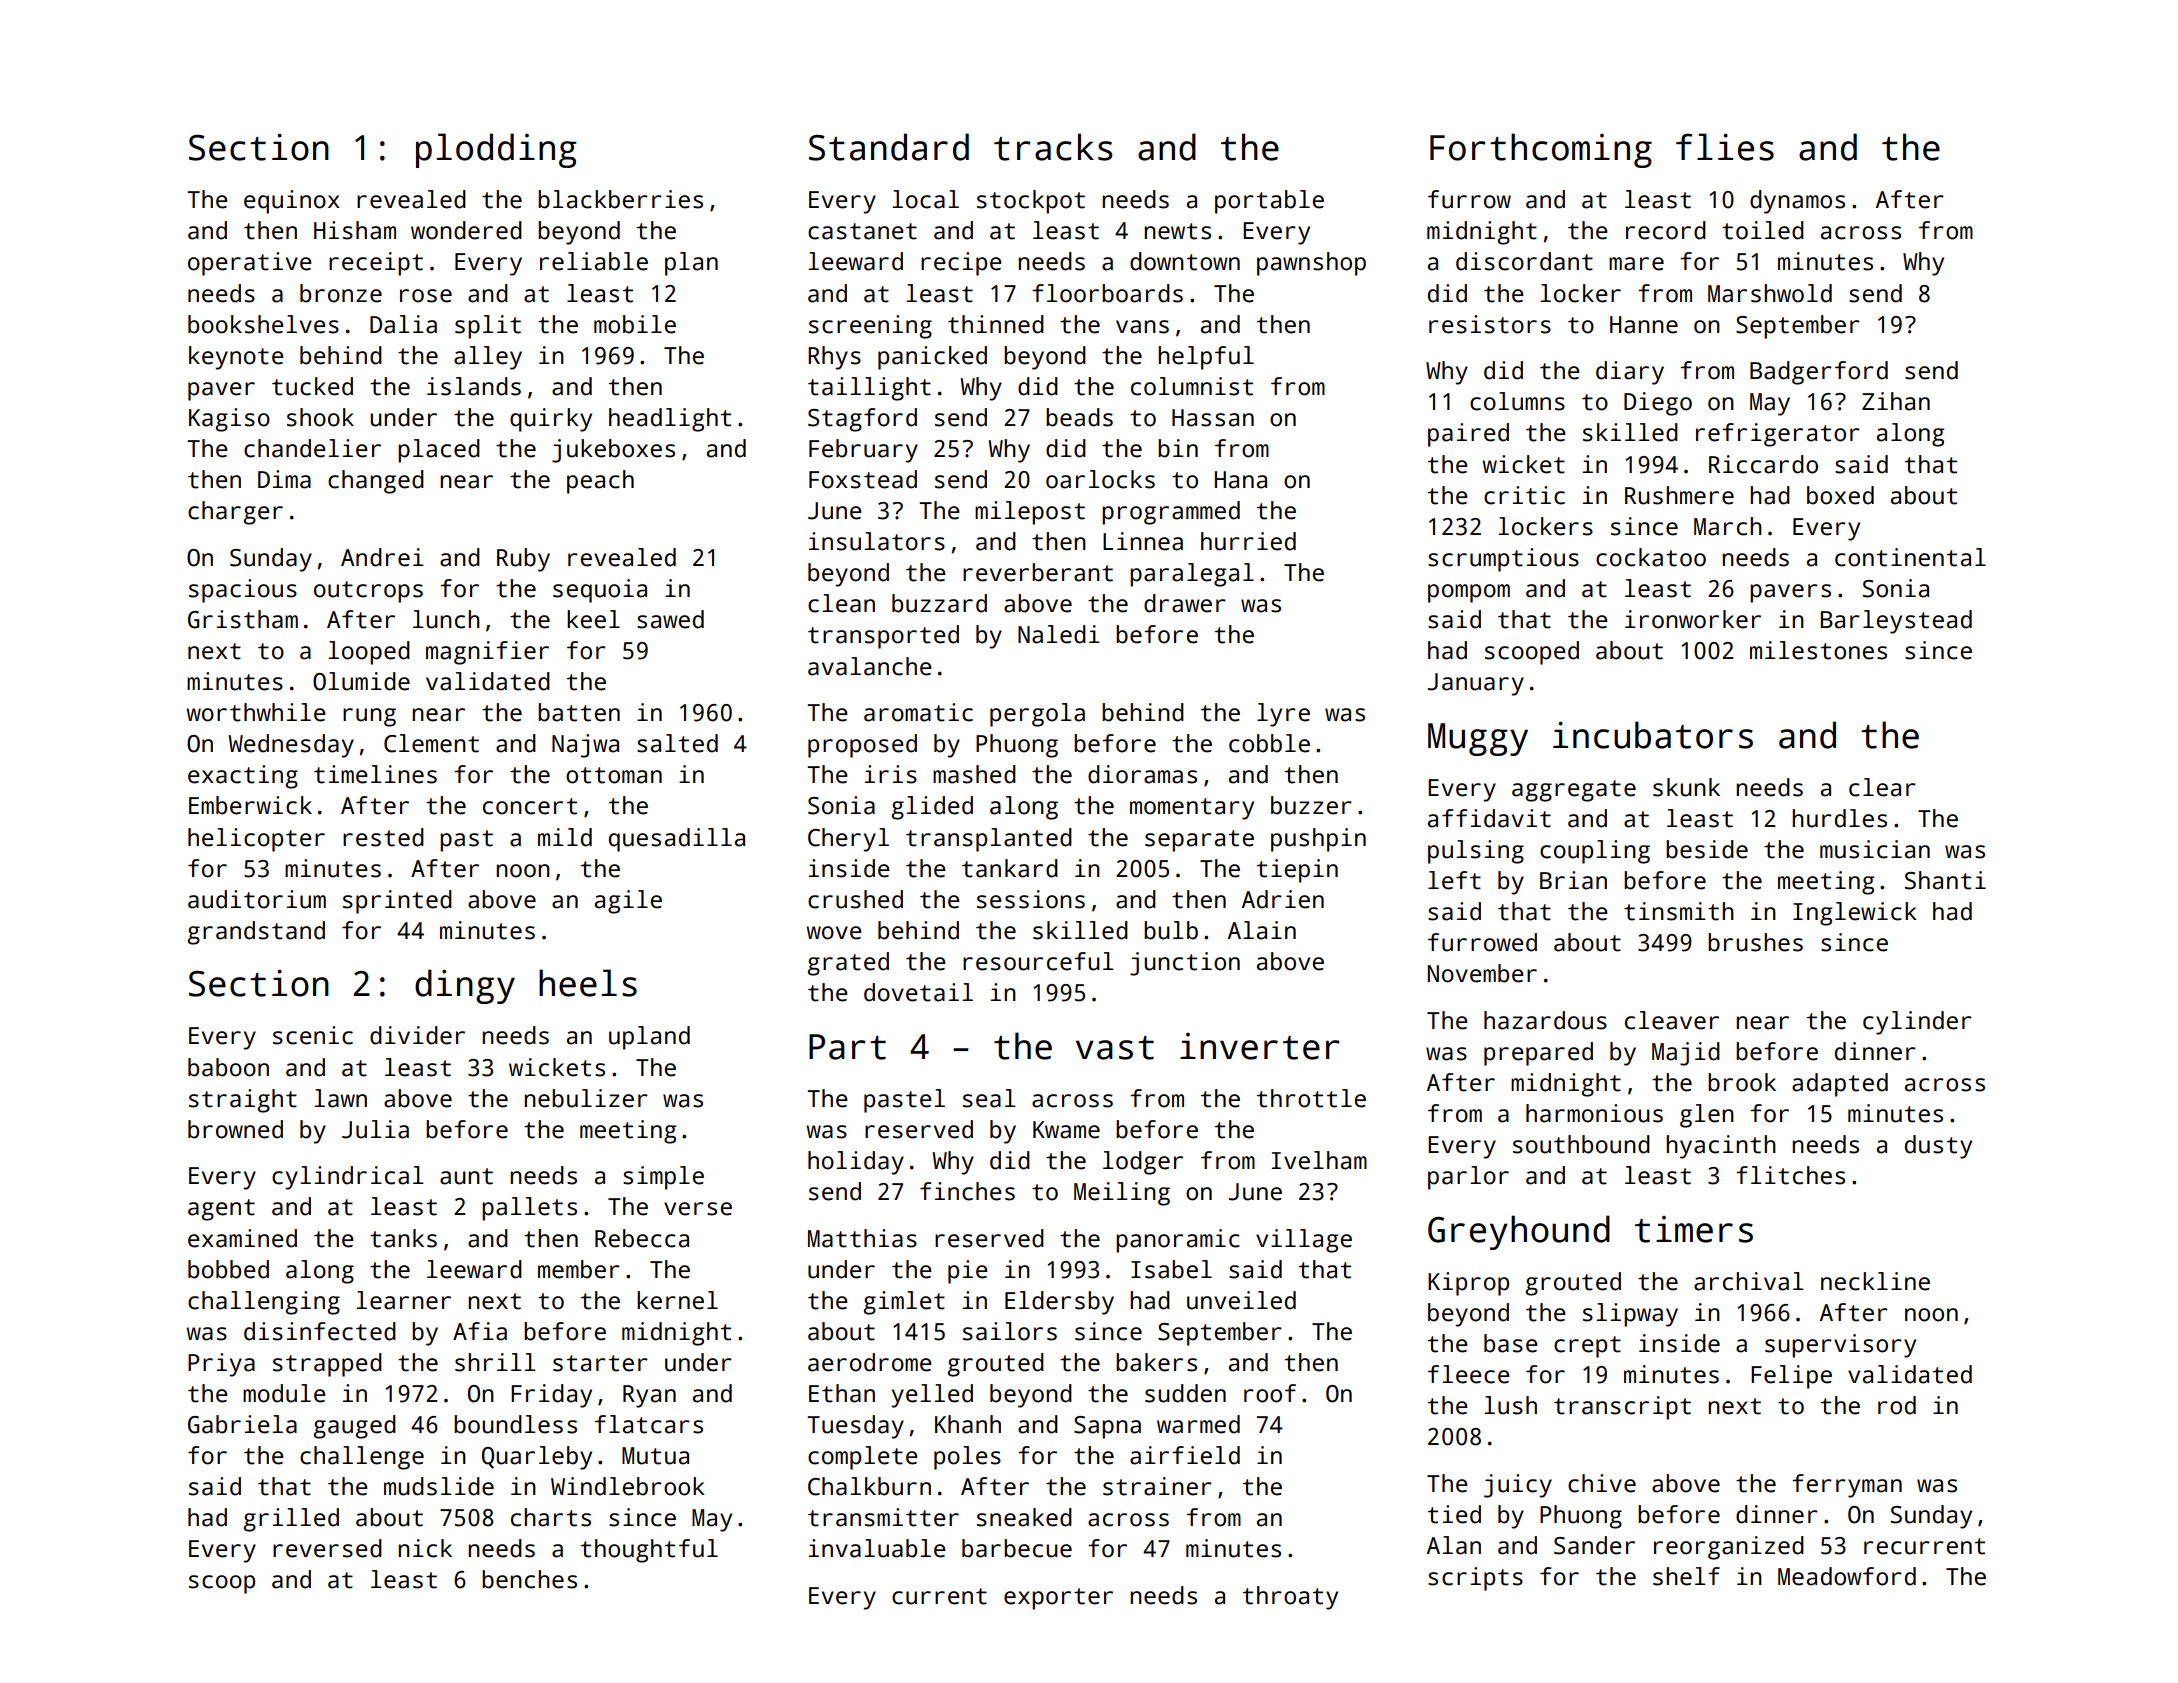 Image resolution: width=2178 pixels, height=1683 pixels. Describe the element at coordinates (1115, 1048) in the screenshot. I see `vast` at that location.
